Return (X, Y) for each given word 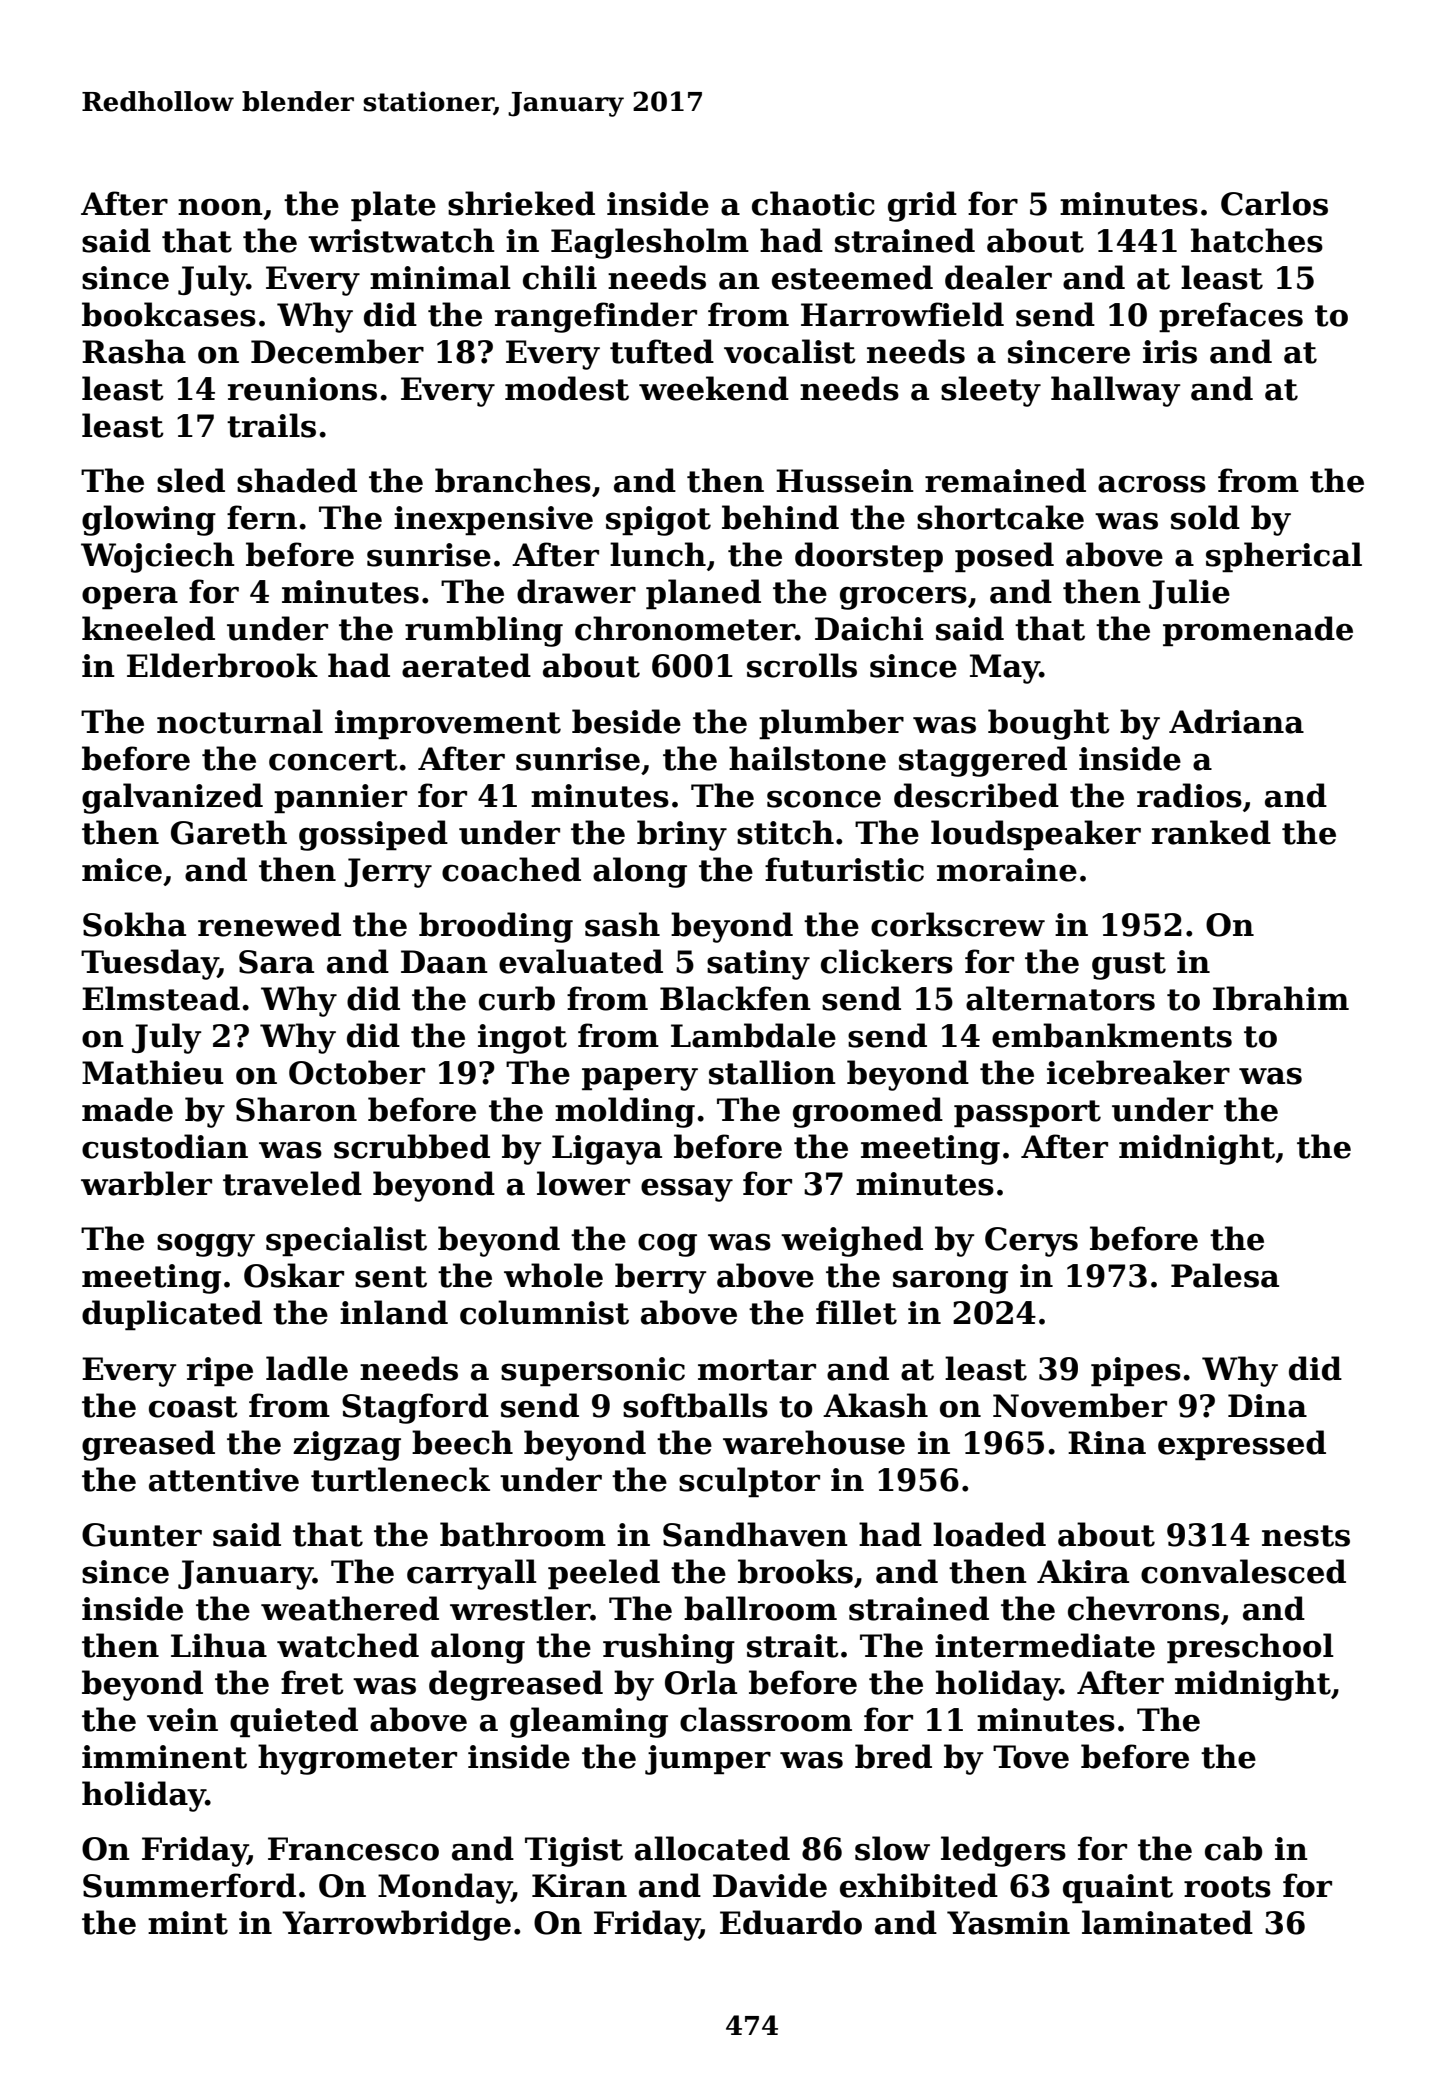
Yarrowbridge (396, 1925)
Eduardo (791, 1922)
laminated (1167, 1922)
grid (922, 206)
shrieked (521, 203)
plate (393, 206)
